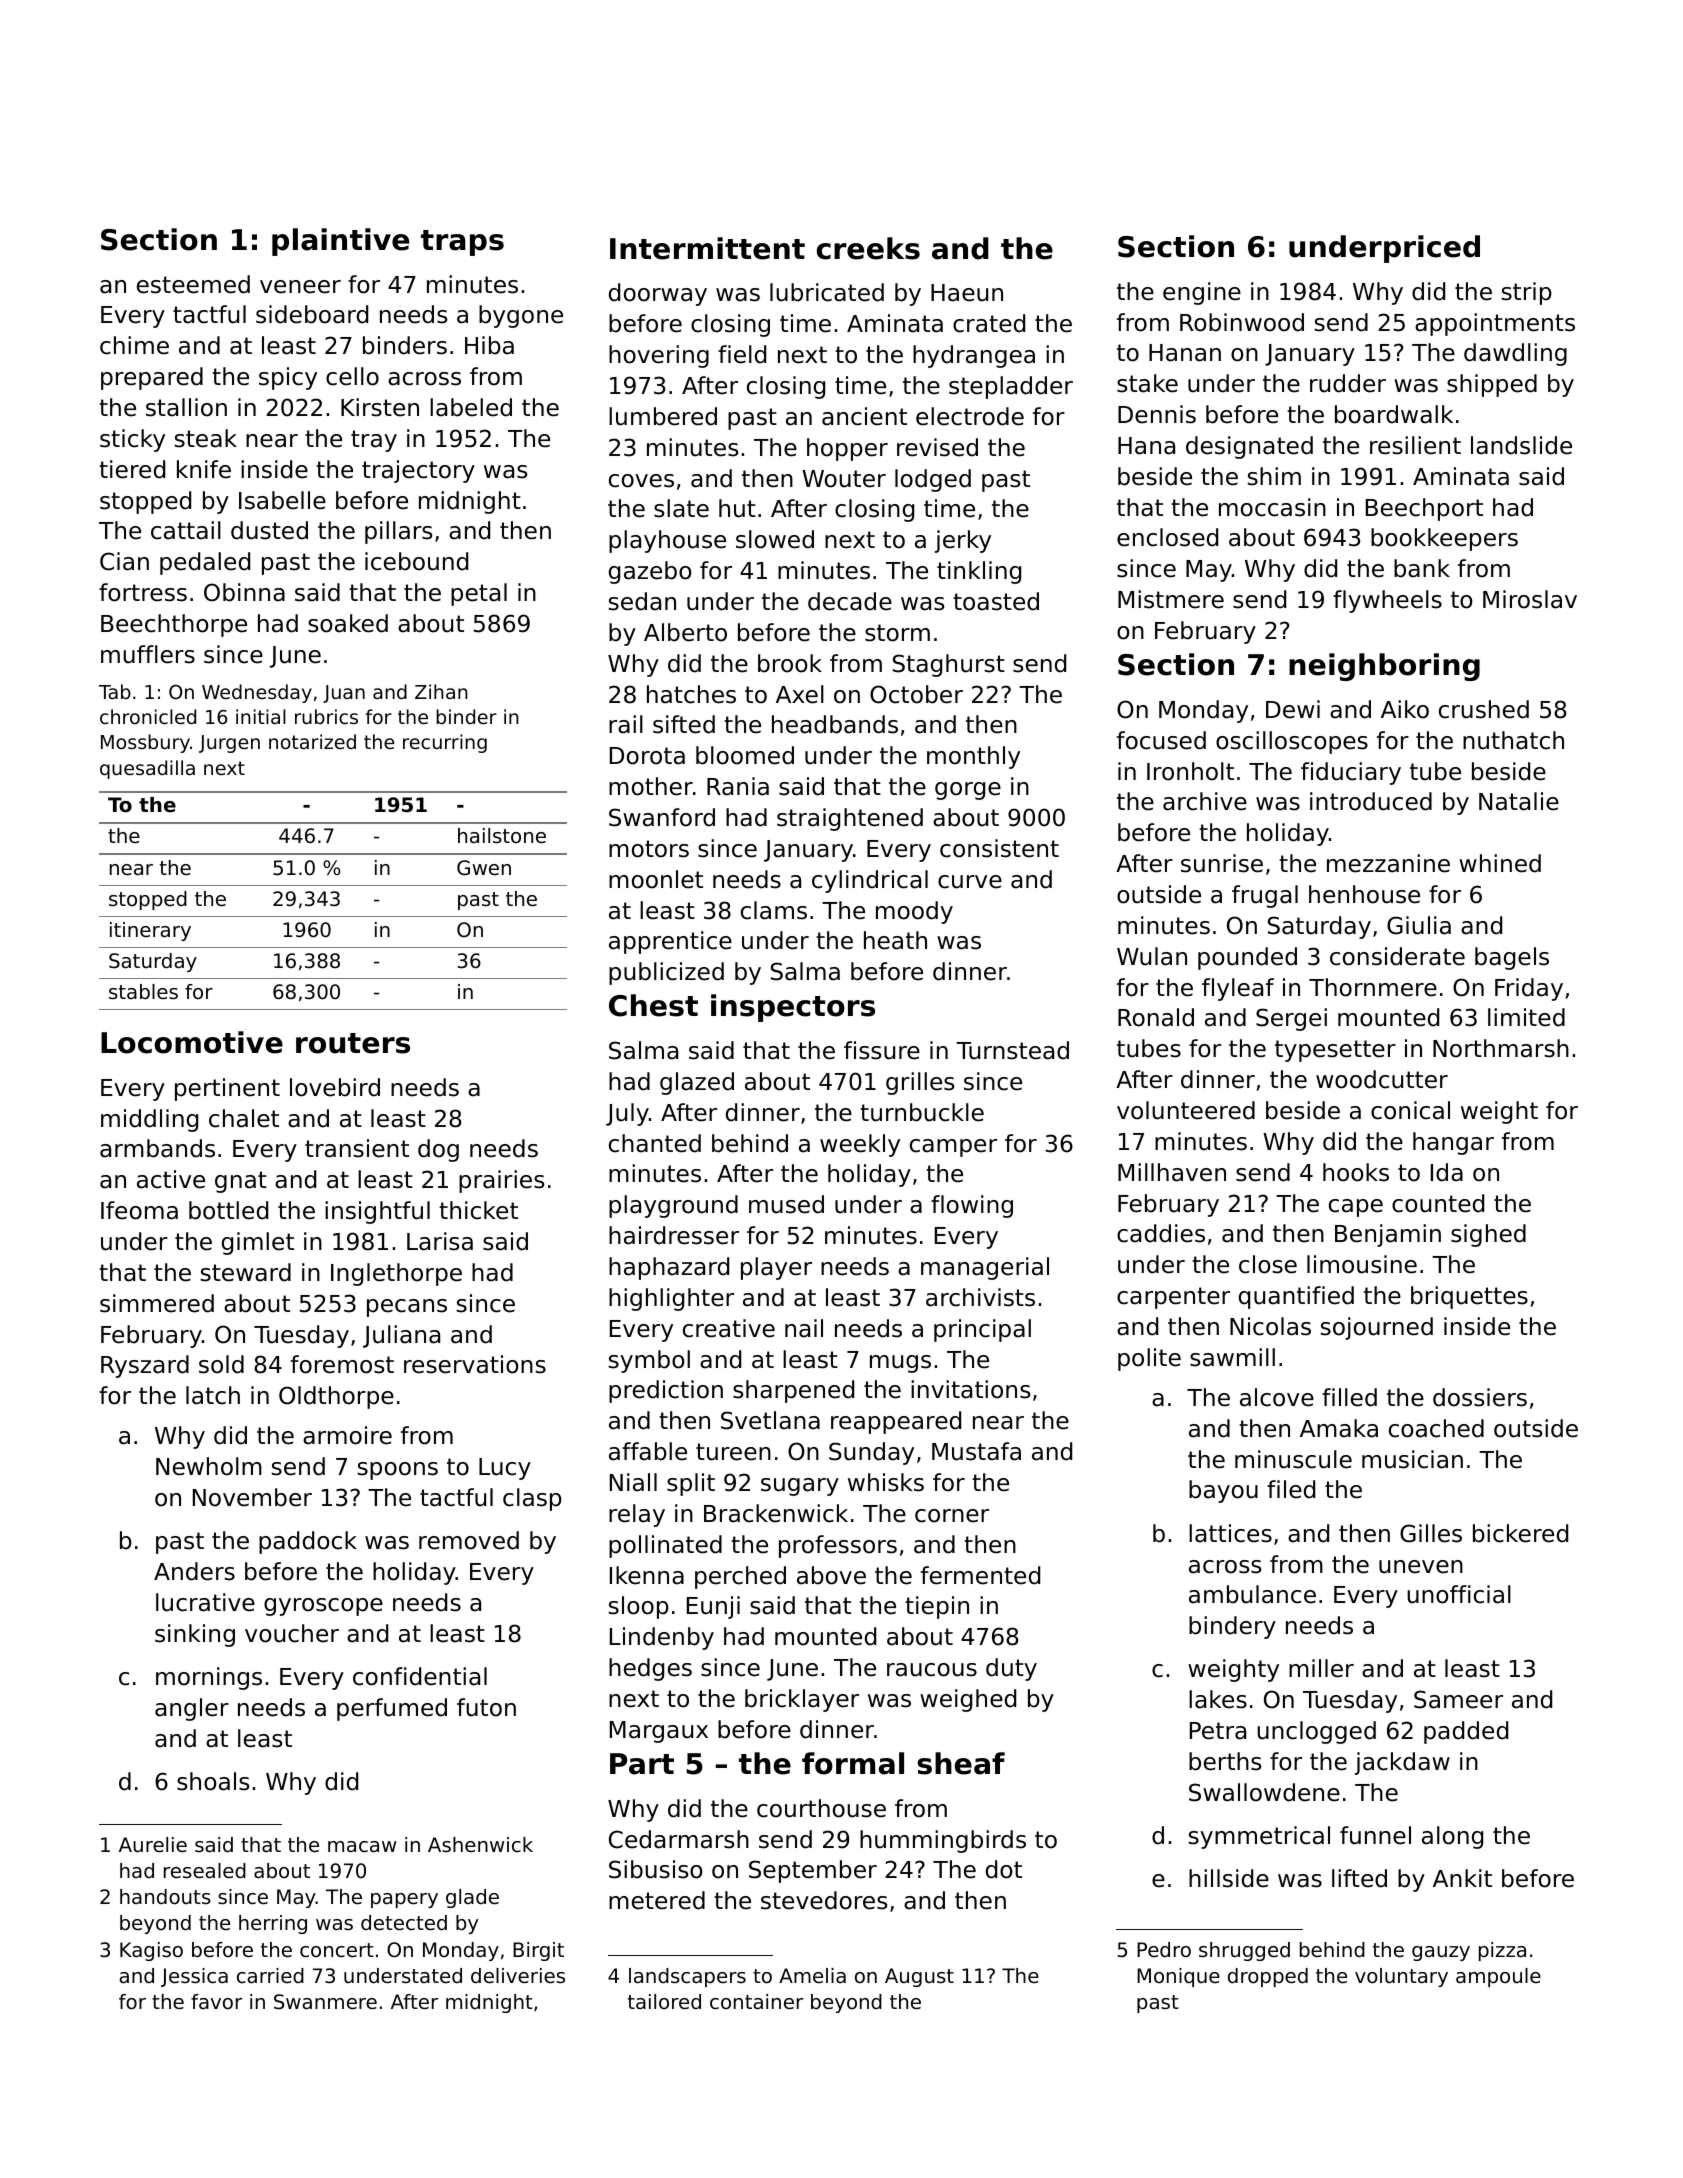 The image size is (1683, 2178). I want to click on Hiba, so click(489, 345).
